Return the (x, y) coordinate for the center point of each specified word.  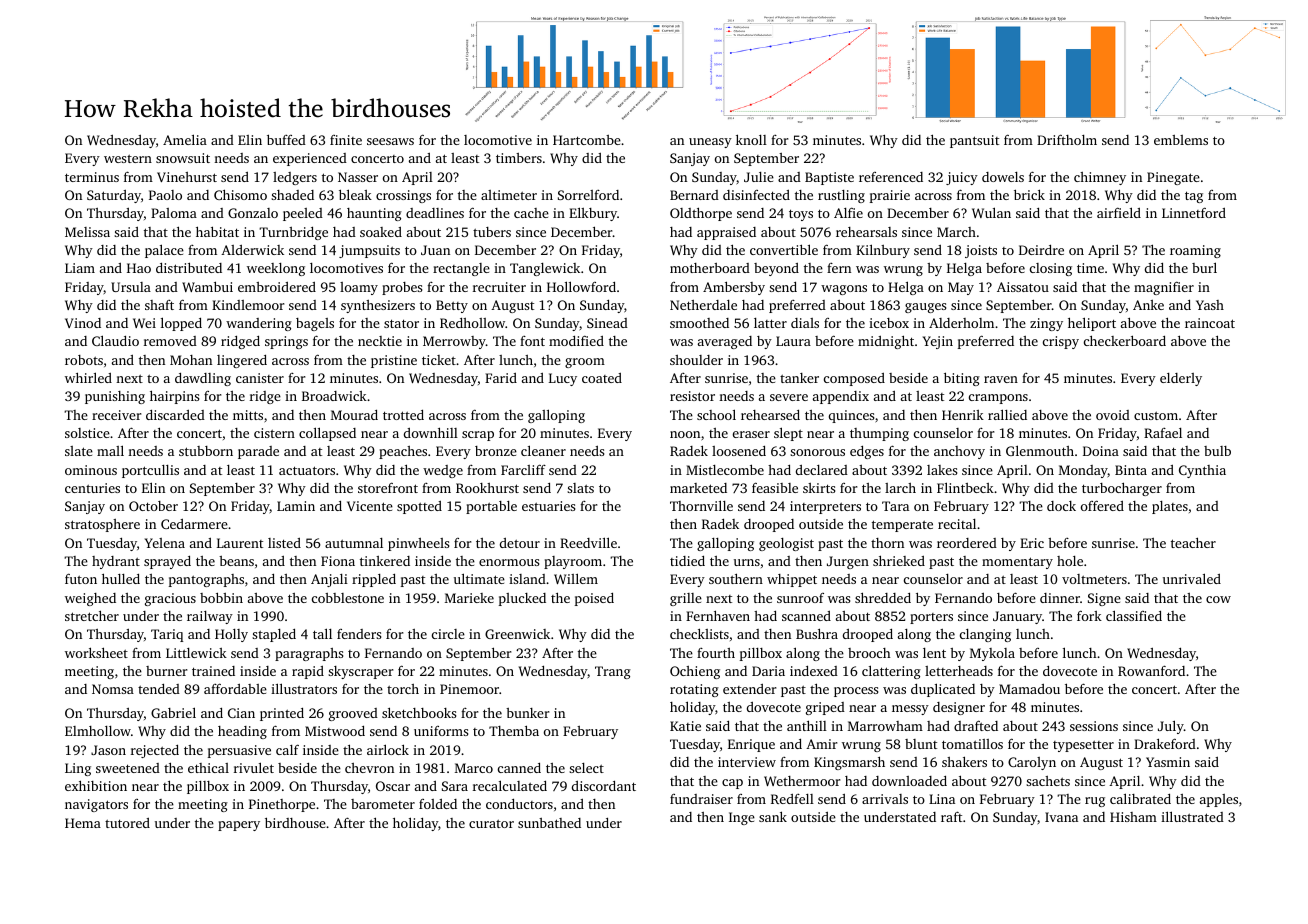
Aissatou (1023, 287)
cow (1218, 599)
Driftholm (1067, 139)
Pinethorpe (282, 805)
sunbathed (549, 823)
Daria (768, 671)
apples (1219, 800)
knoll (751, 139)
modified (576, 340)
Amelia (185, 139)
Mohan (191, 360)
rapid (308, 672)
